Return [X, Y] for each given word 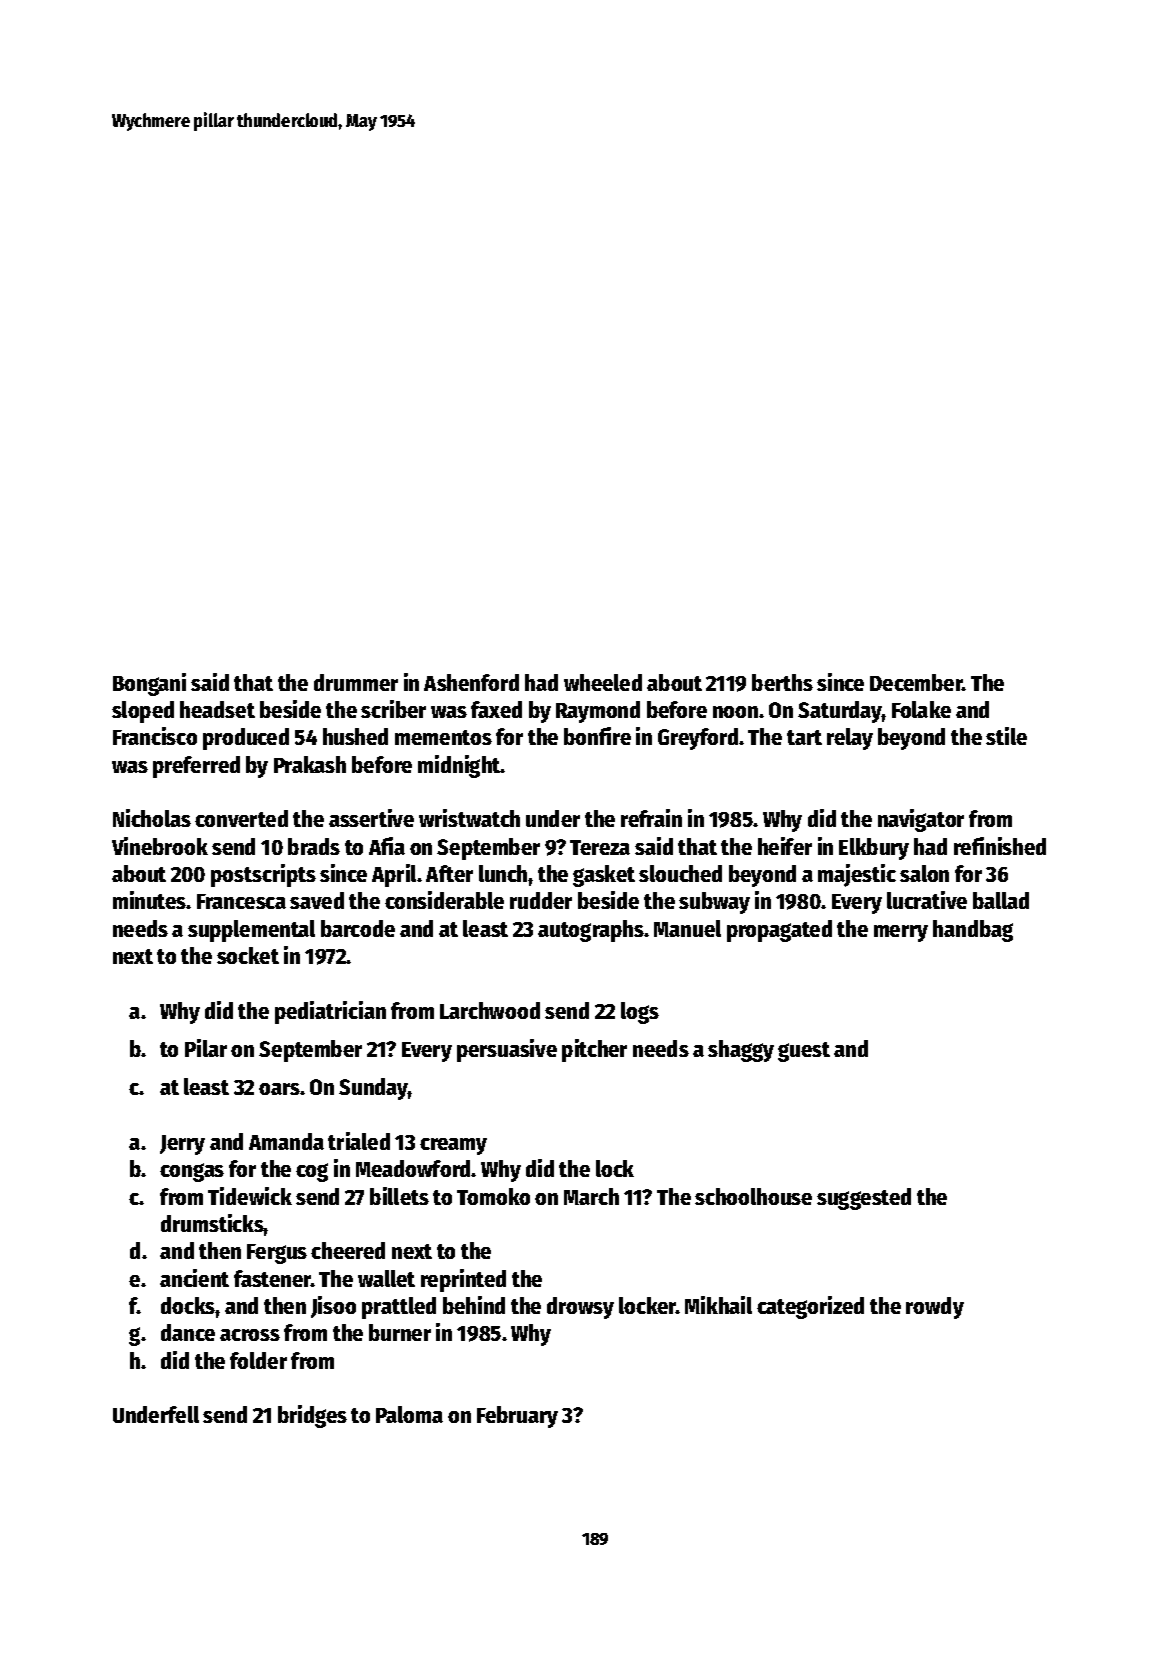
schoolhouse [753, 1196]
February [517, 1417]
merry [901, 933]
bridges [312, 1416]
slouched [680, 873]
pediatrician [330, 1012]
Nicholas [152, 818]
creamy [453, 1146]
